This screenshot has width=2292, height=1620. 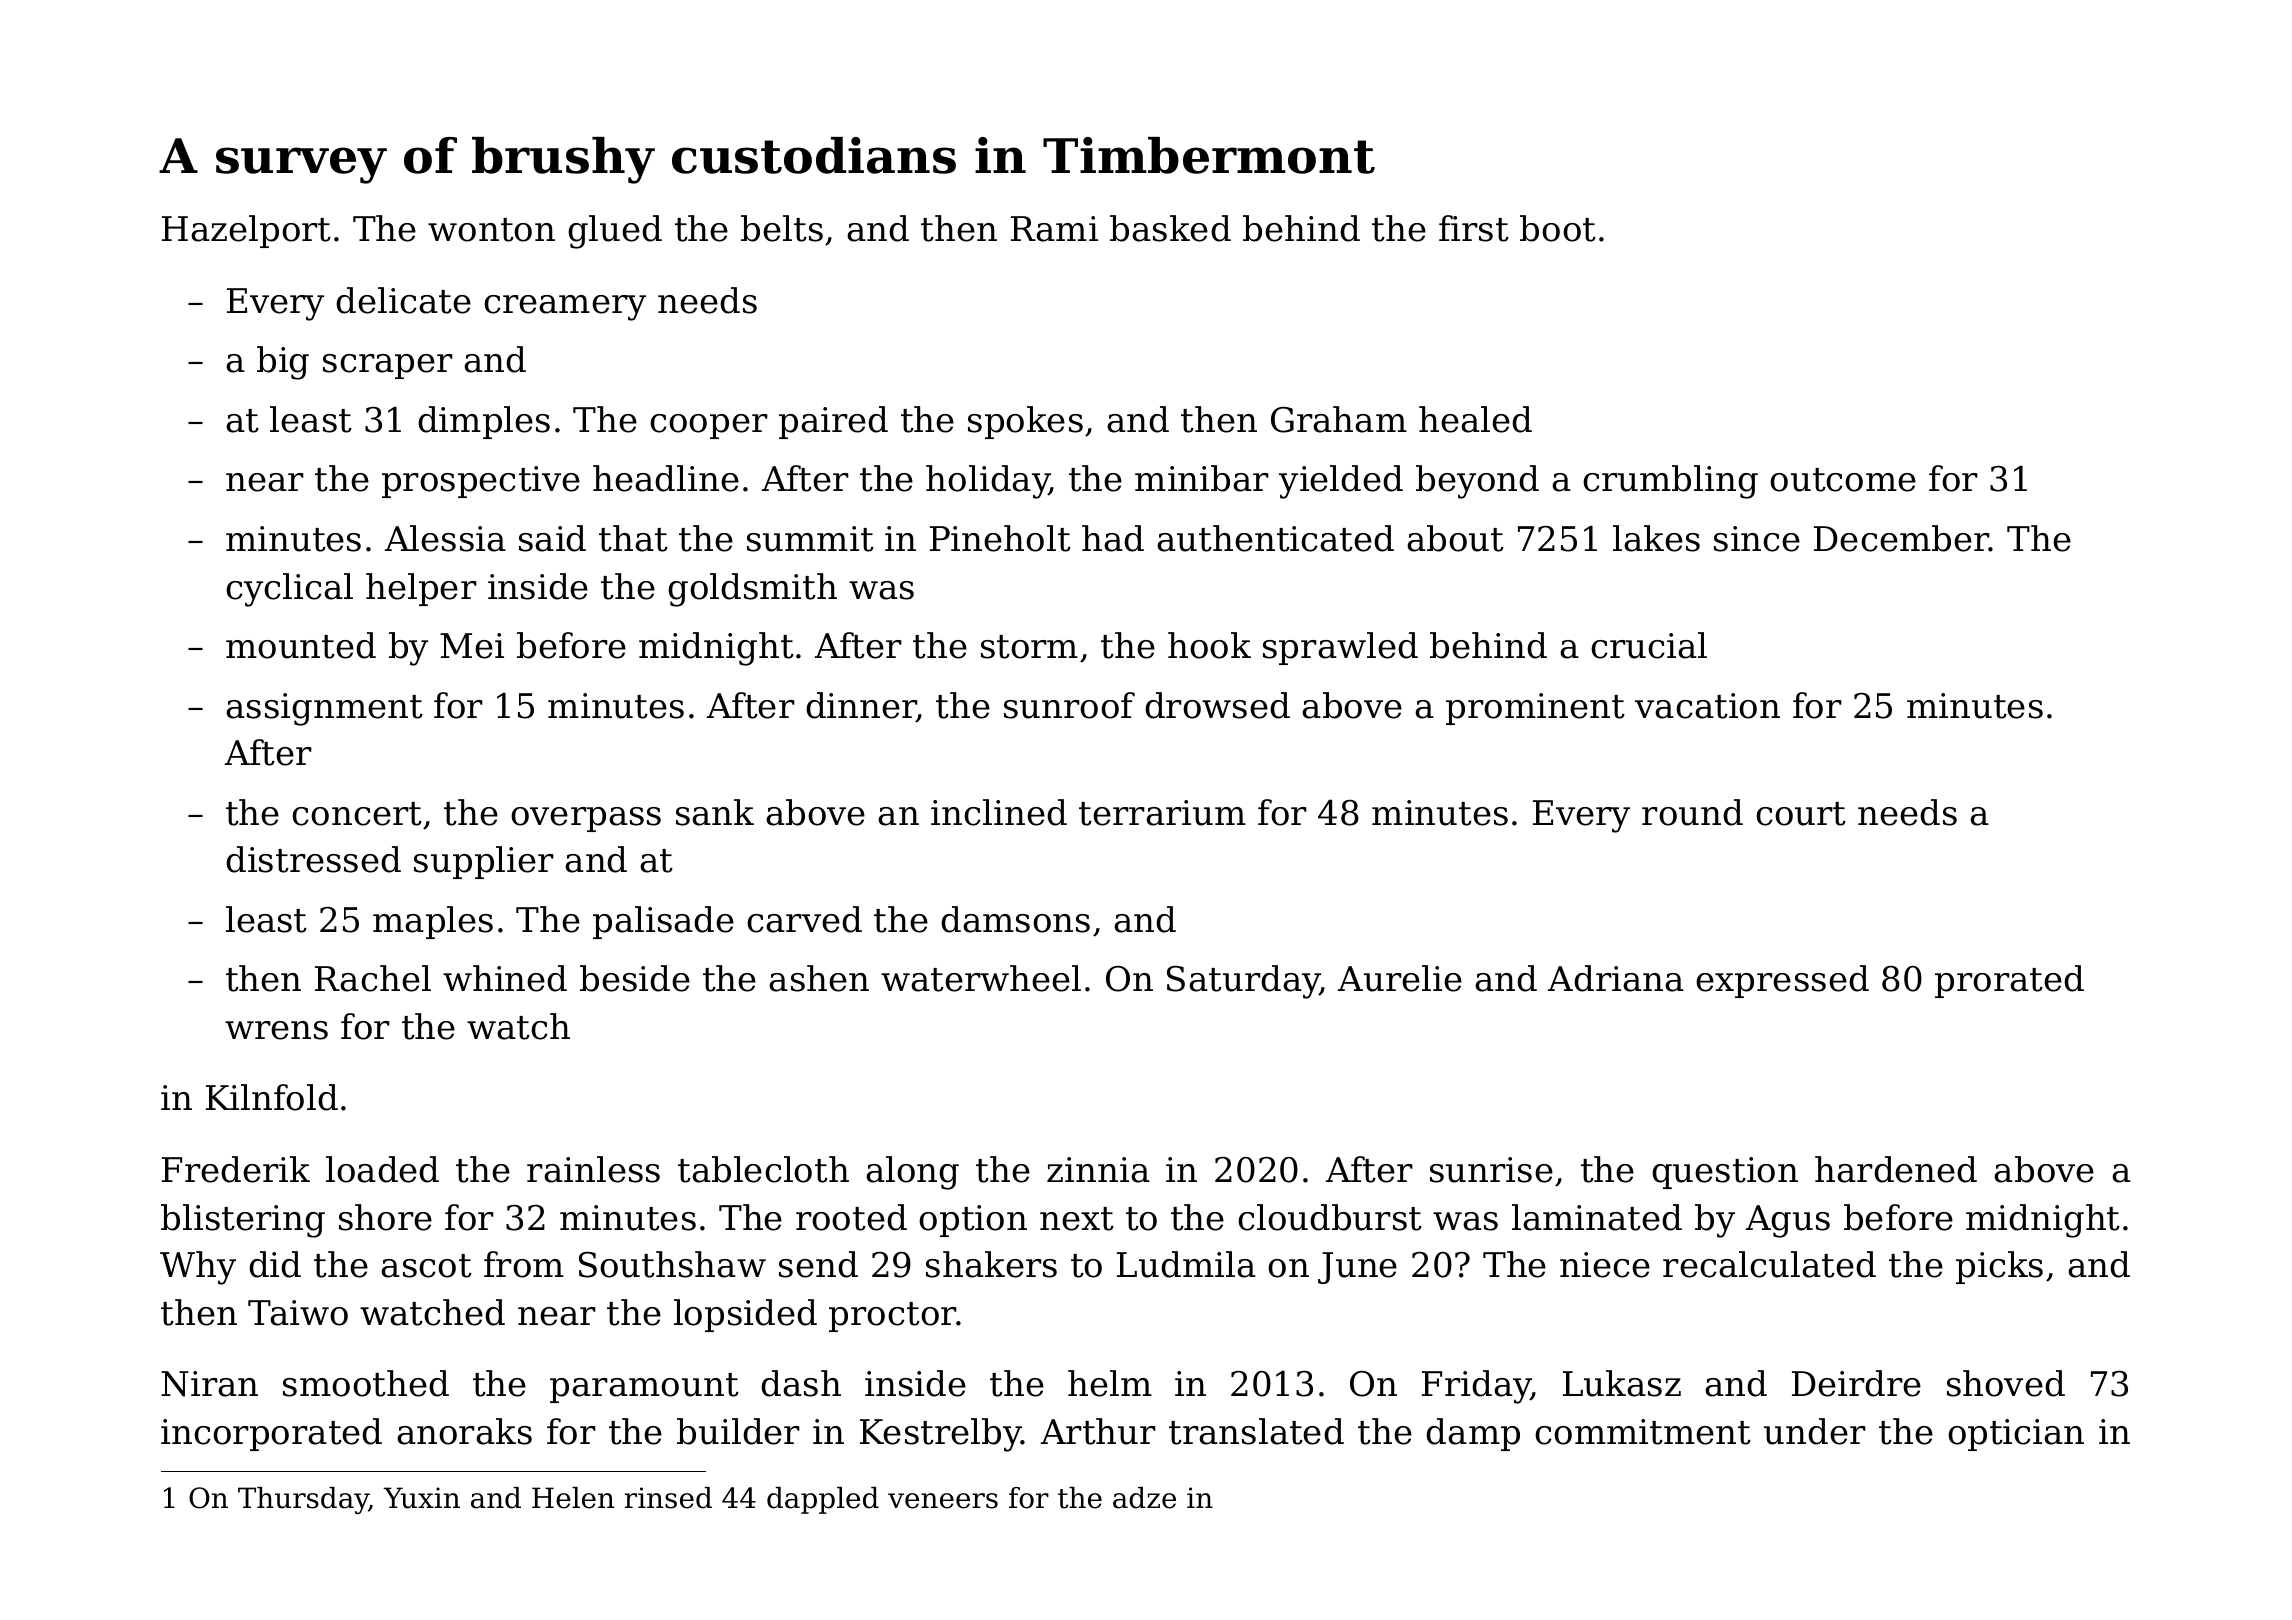 I want to click on Helen, so click(x=573, y=1498).
